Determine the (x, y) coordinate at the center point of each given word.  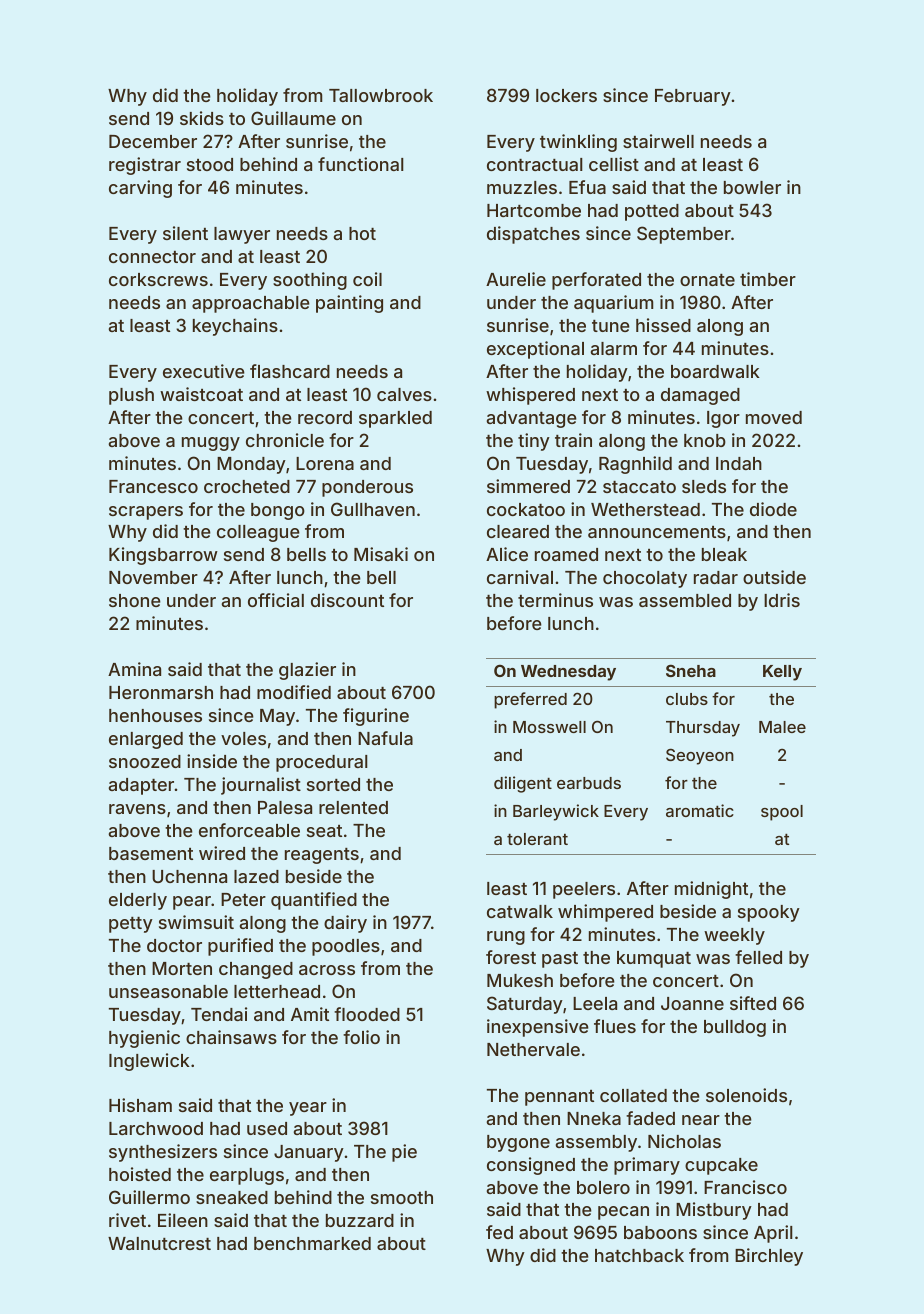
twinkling (578, 143)
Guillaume (293, 118)
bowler (752, 187)
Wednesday (568, 673)
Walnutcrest (159, 1243)
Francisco (745, 1187)
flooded (367, 1014)
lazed (256, 876)
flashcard (290, 371)
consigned (531, 1166)
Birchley (769, 1257)
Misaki (381, 554)
